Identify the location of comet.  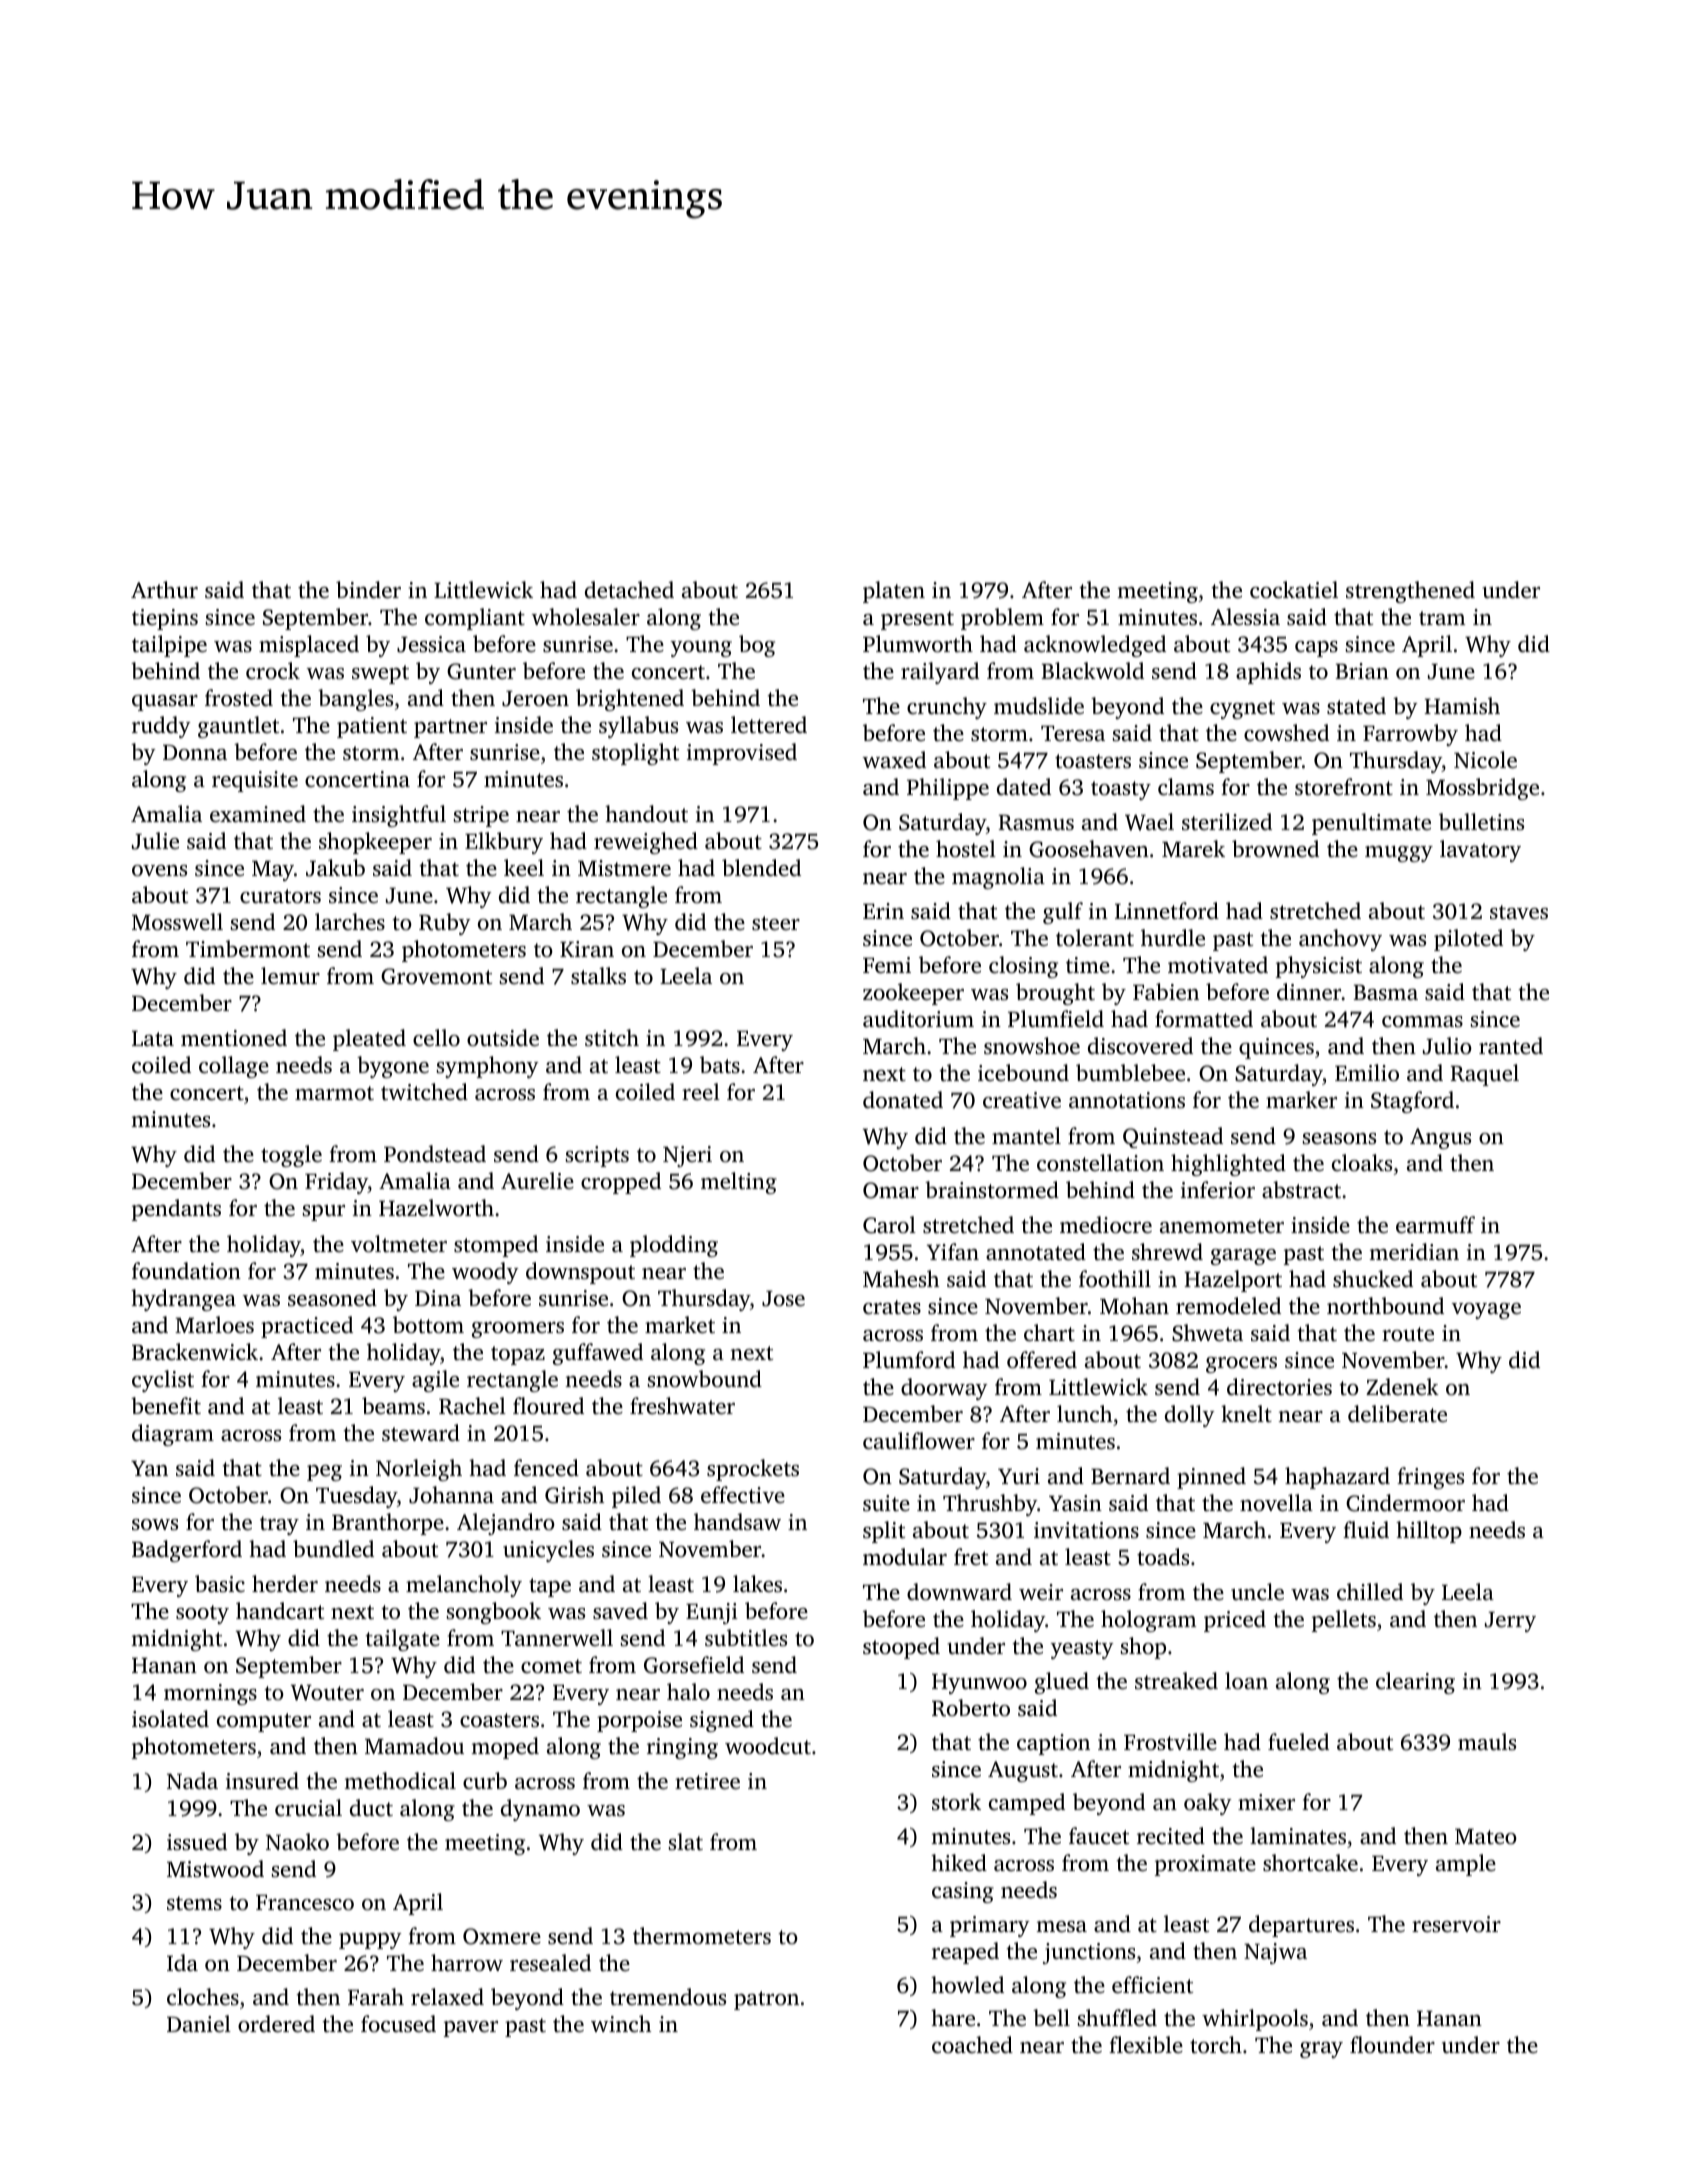
(551, 1666).
